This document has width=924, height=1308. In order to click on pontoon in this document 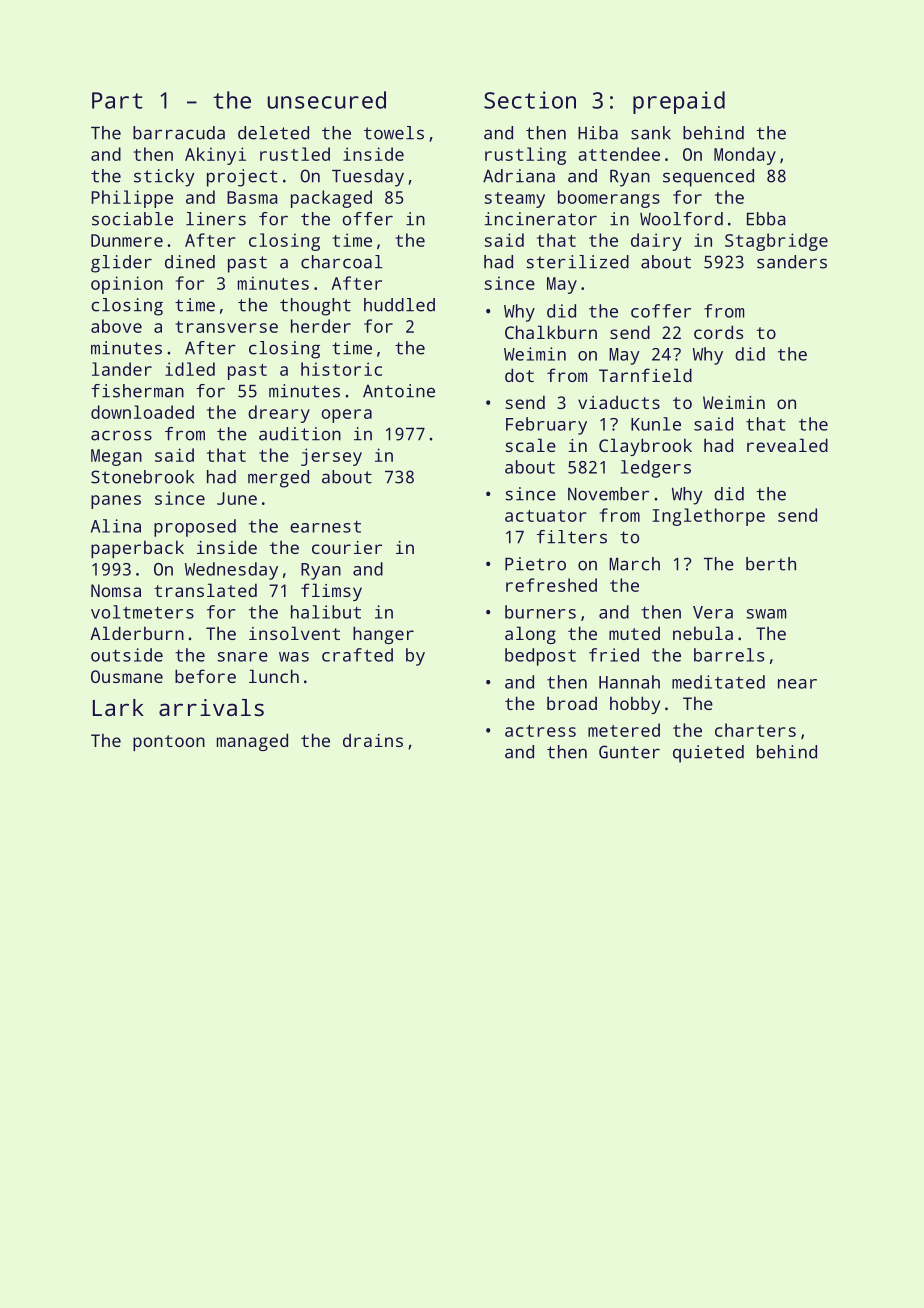, I will do `click(169, 743)`.
